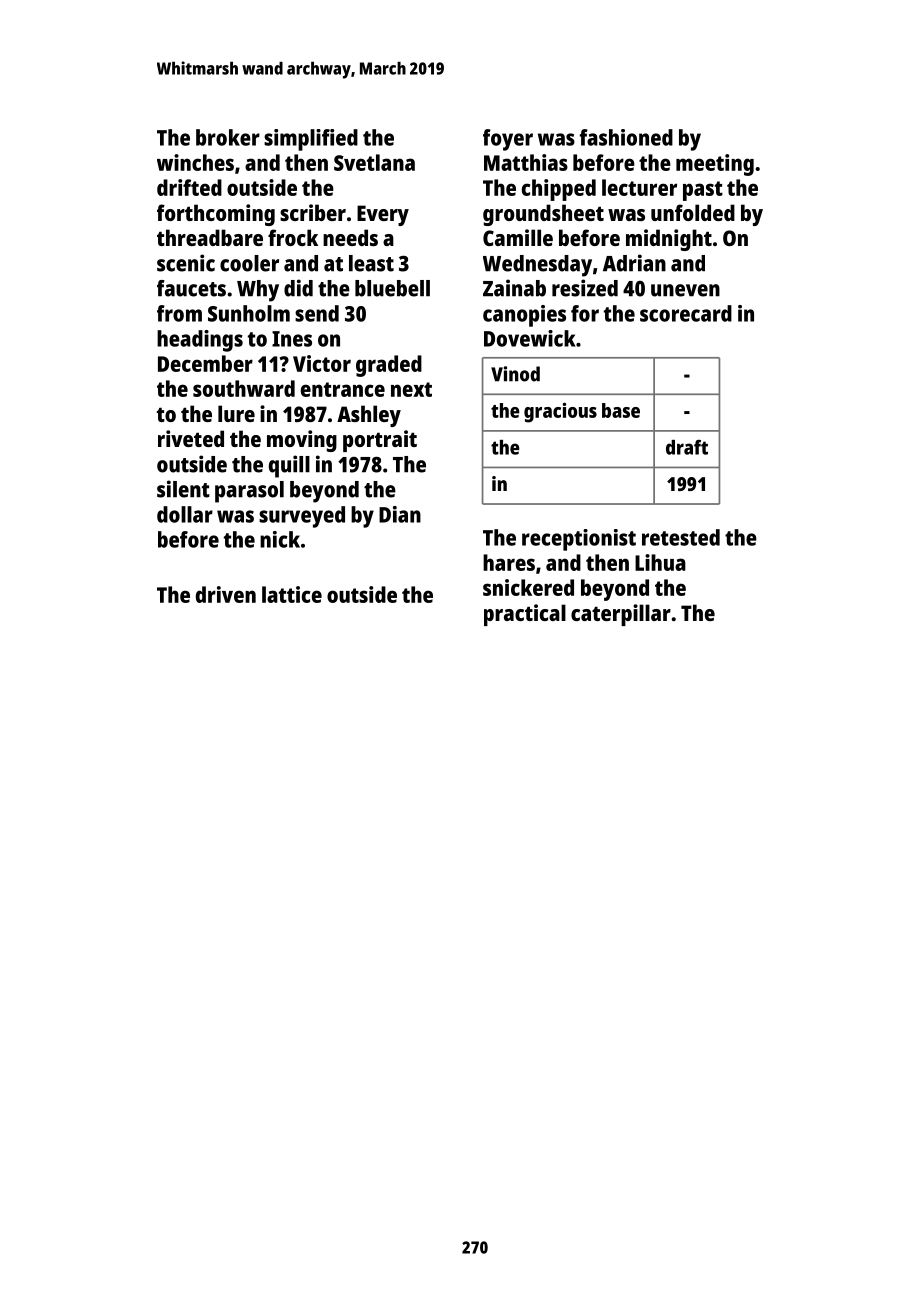 This screenshot has width=924, height=1311. I want to click on canopies, so click(524, 316).
